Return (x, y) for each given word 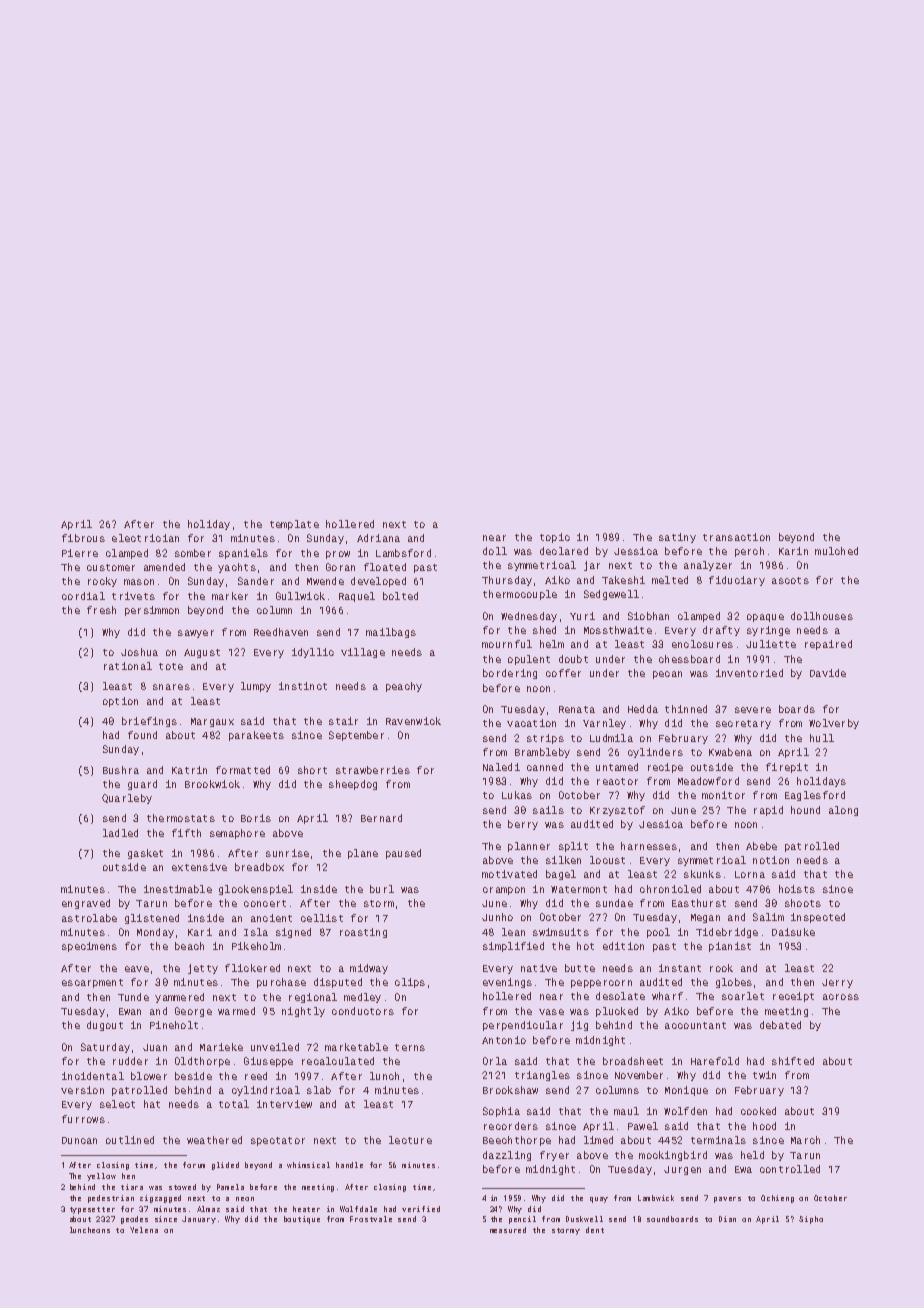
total (234, 1104)
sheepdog (353, 785)
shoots (803, 903)
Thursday (507, 581)
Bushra (121, 770)
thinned (686, 709)
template (294, 525)
